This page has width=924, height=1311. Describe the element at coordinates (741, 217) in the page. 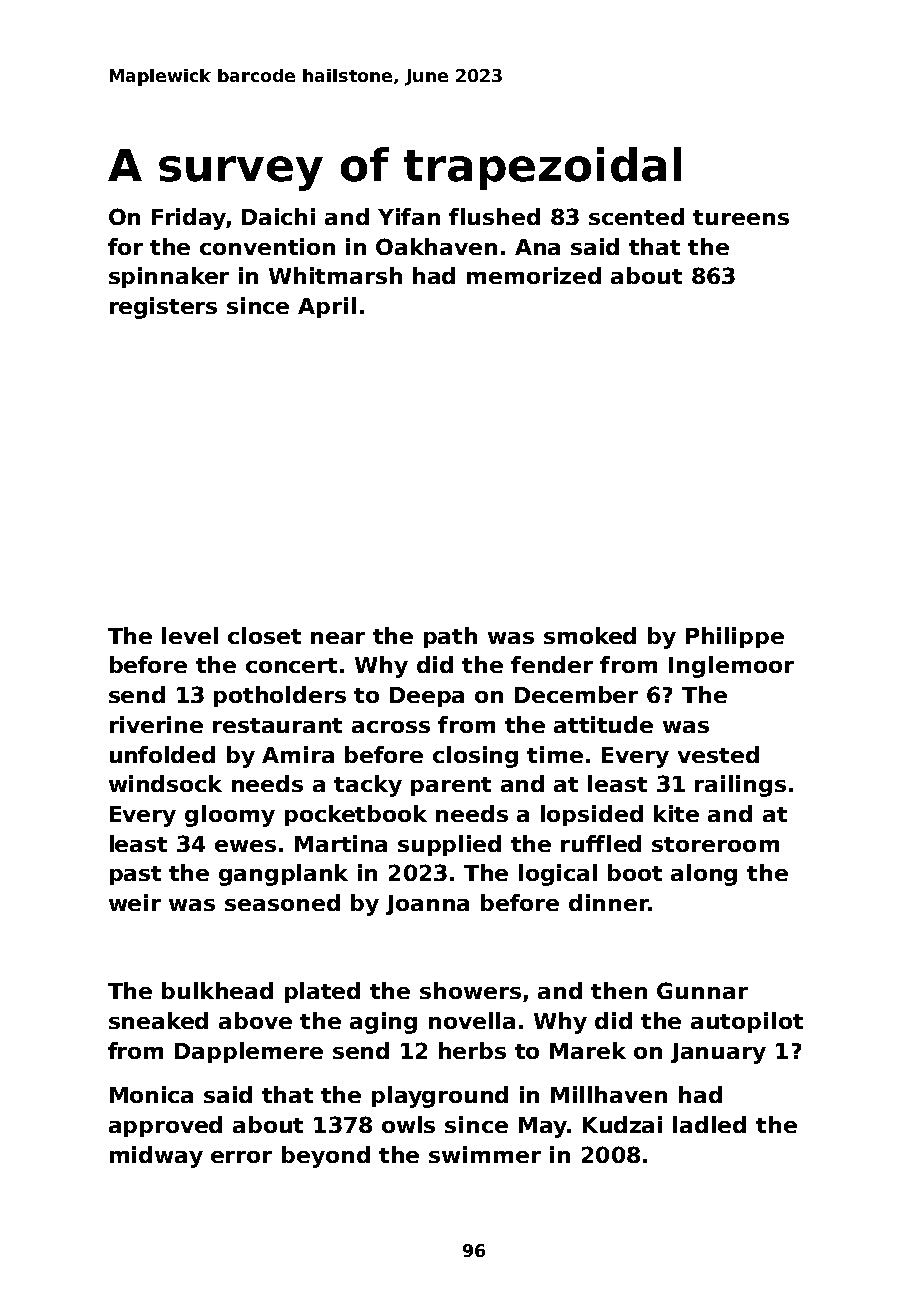

I see `tureens` at that location.
